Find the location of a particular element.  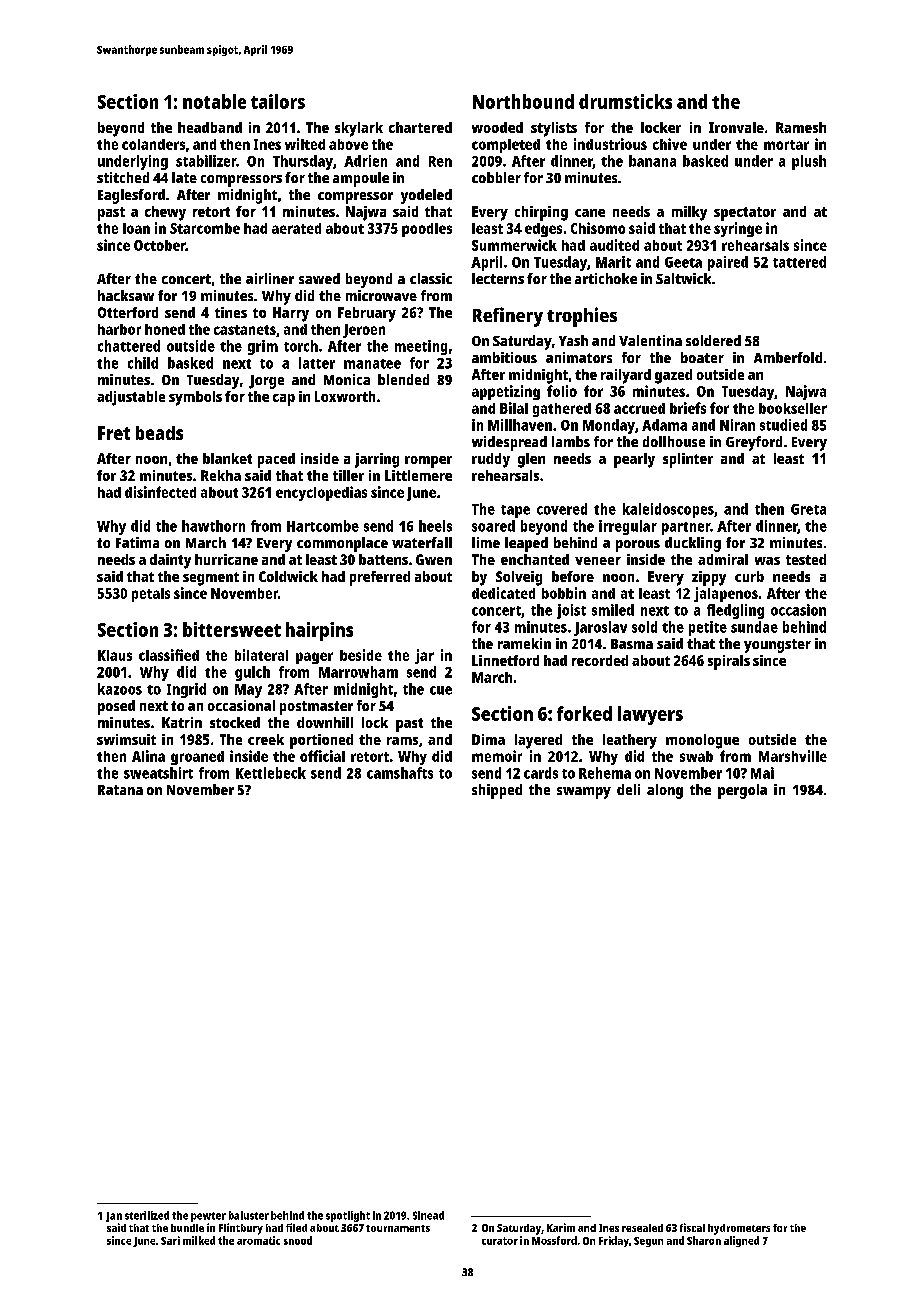

pergola is located at coordinates (742, 791).
